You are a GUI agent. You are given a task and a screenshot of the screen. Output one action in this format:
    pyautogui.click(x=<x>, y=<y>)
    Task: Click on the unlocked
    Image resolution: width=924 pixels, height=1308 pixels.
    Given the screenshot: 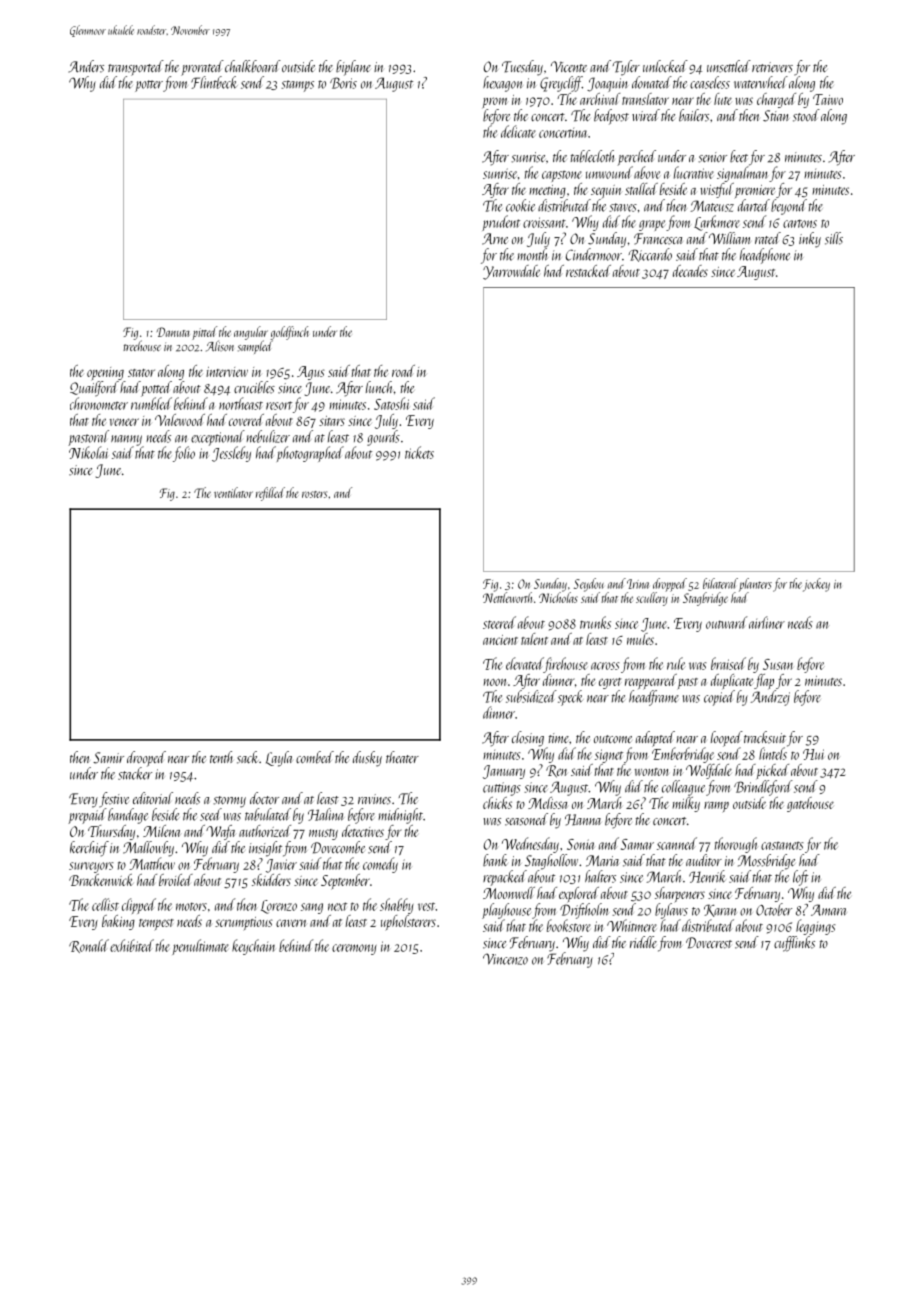 What is the action you would take?
    pyautogui.click(x=665, y=66)
